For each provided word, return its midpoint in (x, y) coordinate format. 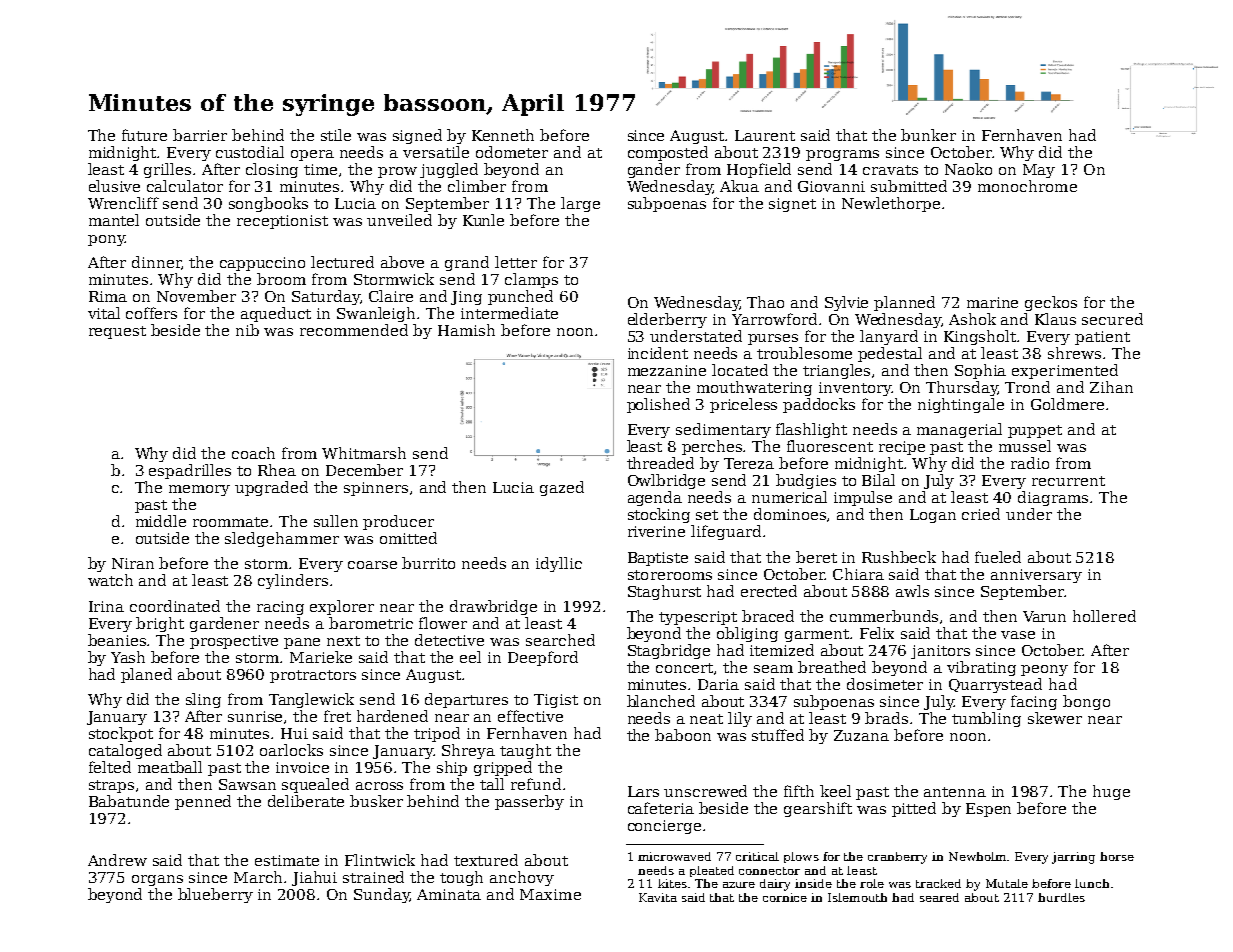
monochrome (1027, 186)
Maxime (550, 894)
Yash (128, 657)
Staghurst (664, 592)
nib (247, 330)
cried (981, 514)
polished (658, 405)
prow (397, 172)
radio (1030, 463)
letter (516, 262)
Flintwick (380, 860)
